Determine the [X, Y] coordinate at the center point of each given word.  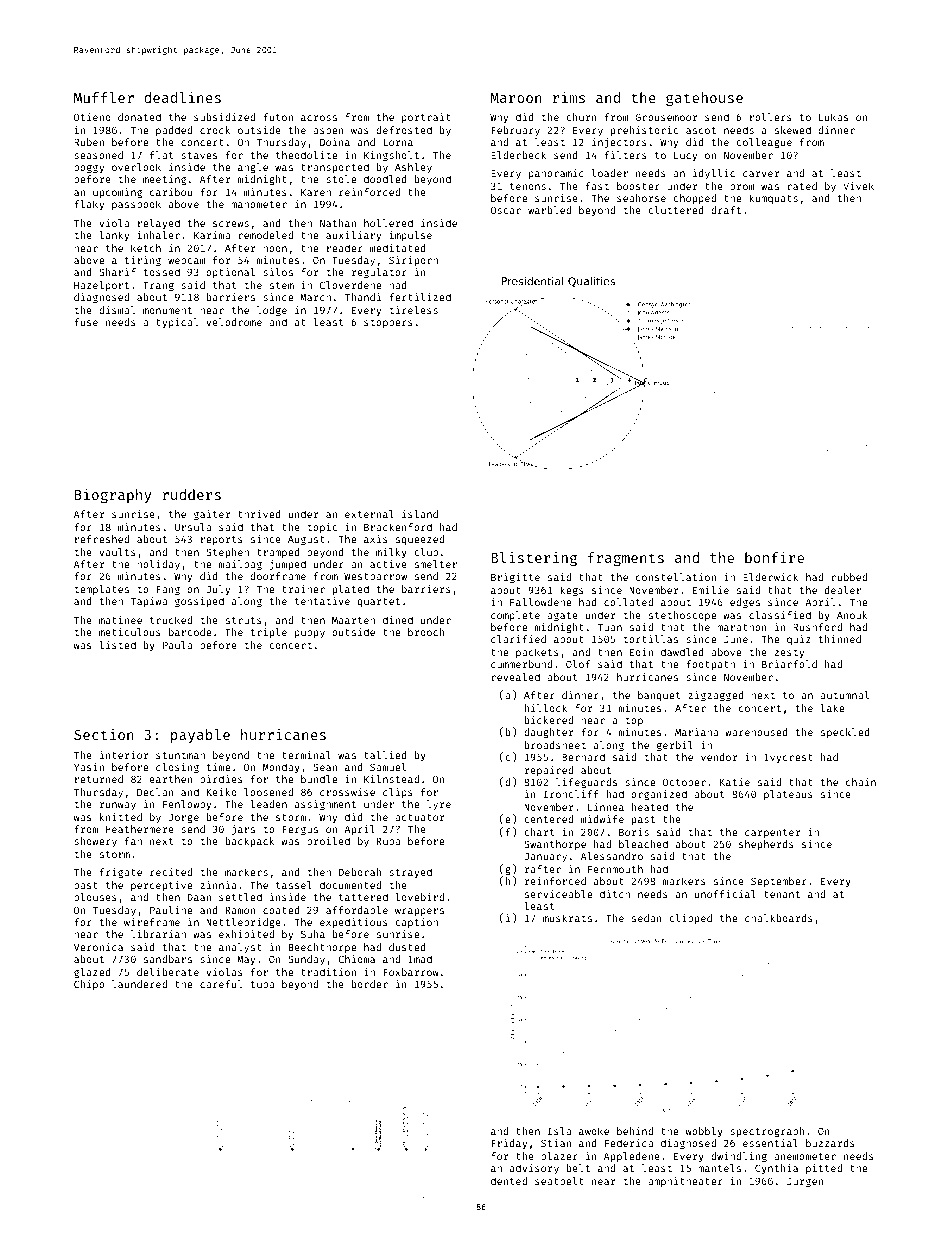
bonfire [774, 557]
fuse [86, 322]
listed [117, 645]
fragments [626, 559]
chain [861, 782]
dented [509, 1181]
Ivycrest [788, 758]
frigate [121, 873]
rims [569, 97]
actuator [419, 817]
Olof [578, 664]
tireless [413, 310]
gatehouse [704, 99]
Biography [113, 496]
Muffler [104, 97]
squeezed [420, 540]
